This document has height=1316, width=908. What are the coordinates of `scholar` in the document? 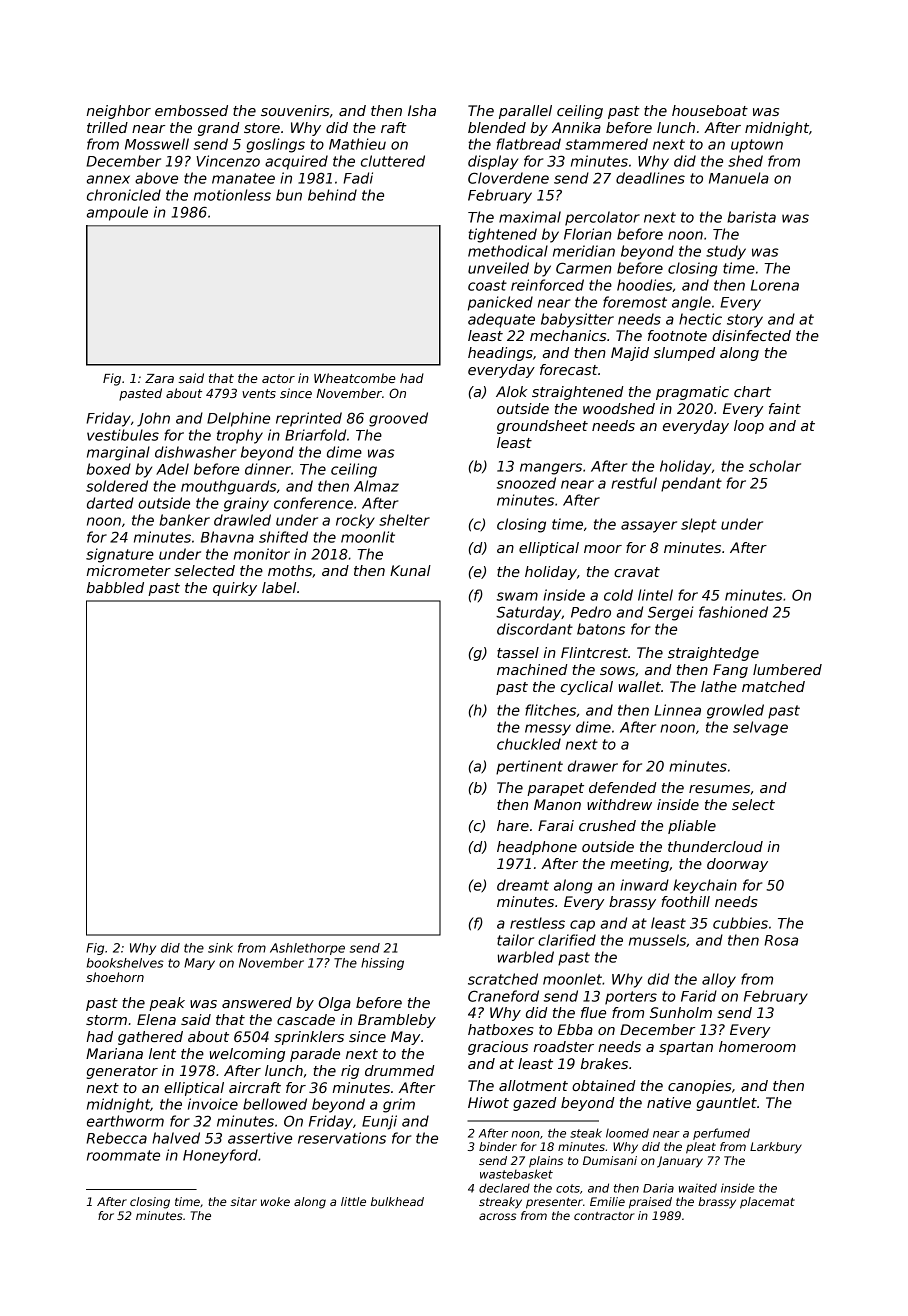 It's located at (775, 466).
